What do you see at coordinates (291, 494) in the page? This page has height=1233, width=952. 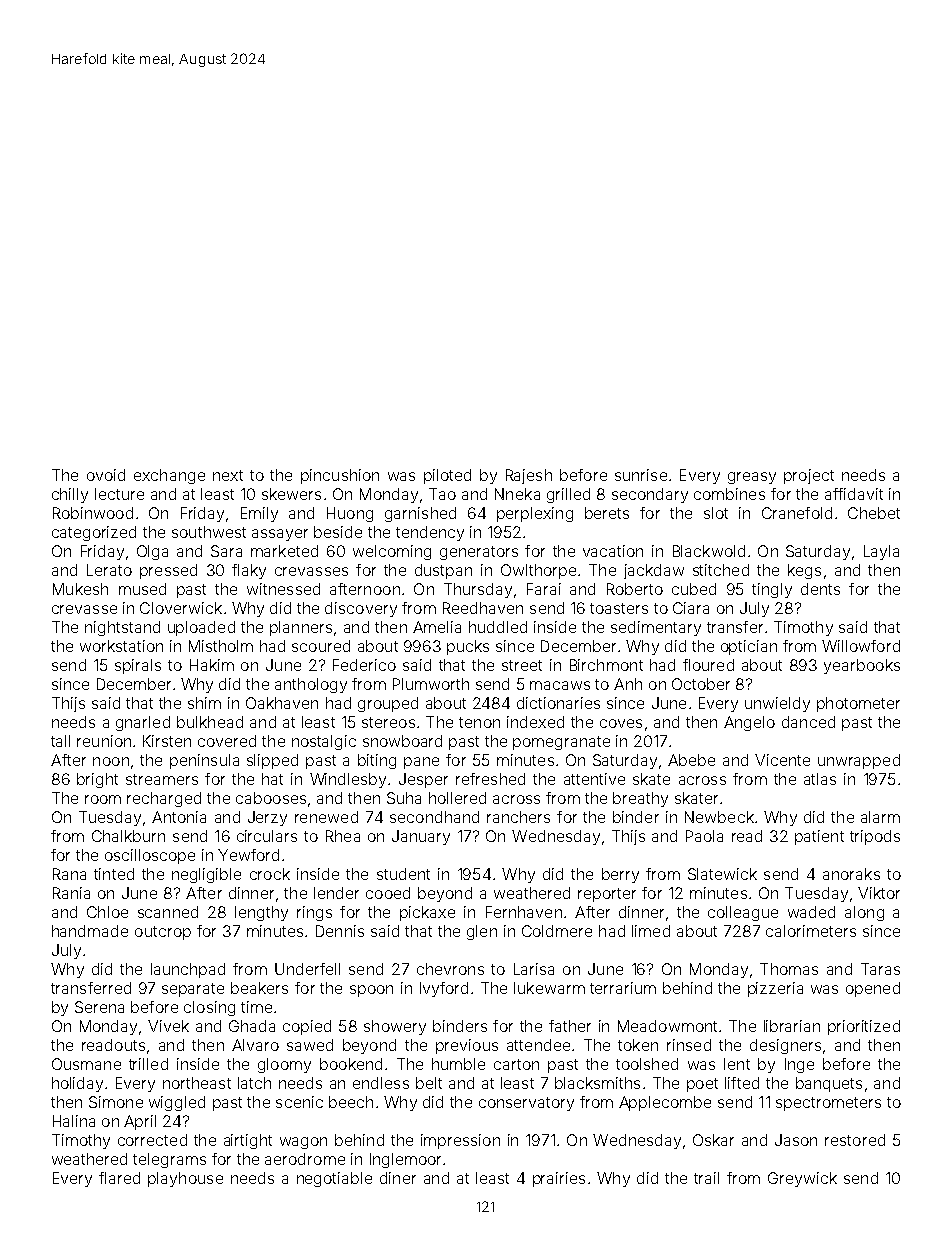 I see `skewers` at bounding box center [291, 494].
